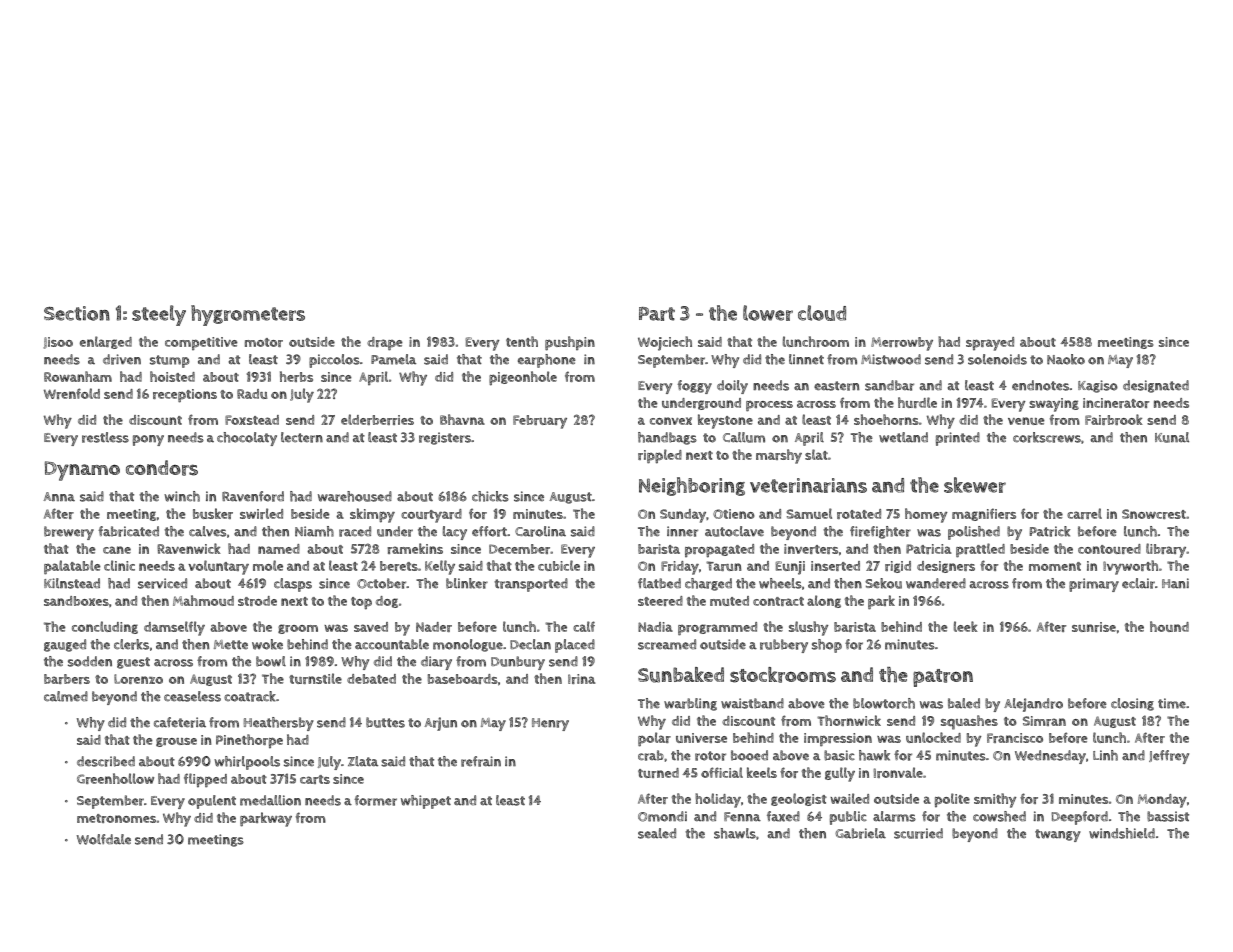 This image has height=952, width=1233. Describe the element at coordinates (66, 696) in the image. I see `calmed` at that location.
